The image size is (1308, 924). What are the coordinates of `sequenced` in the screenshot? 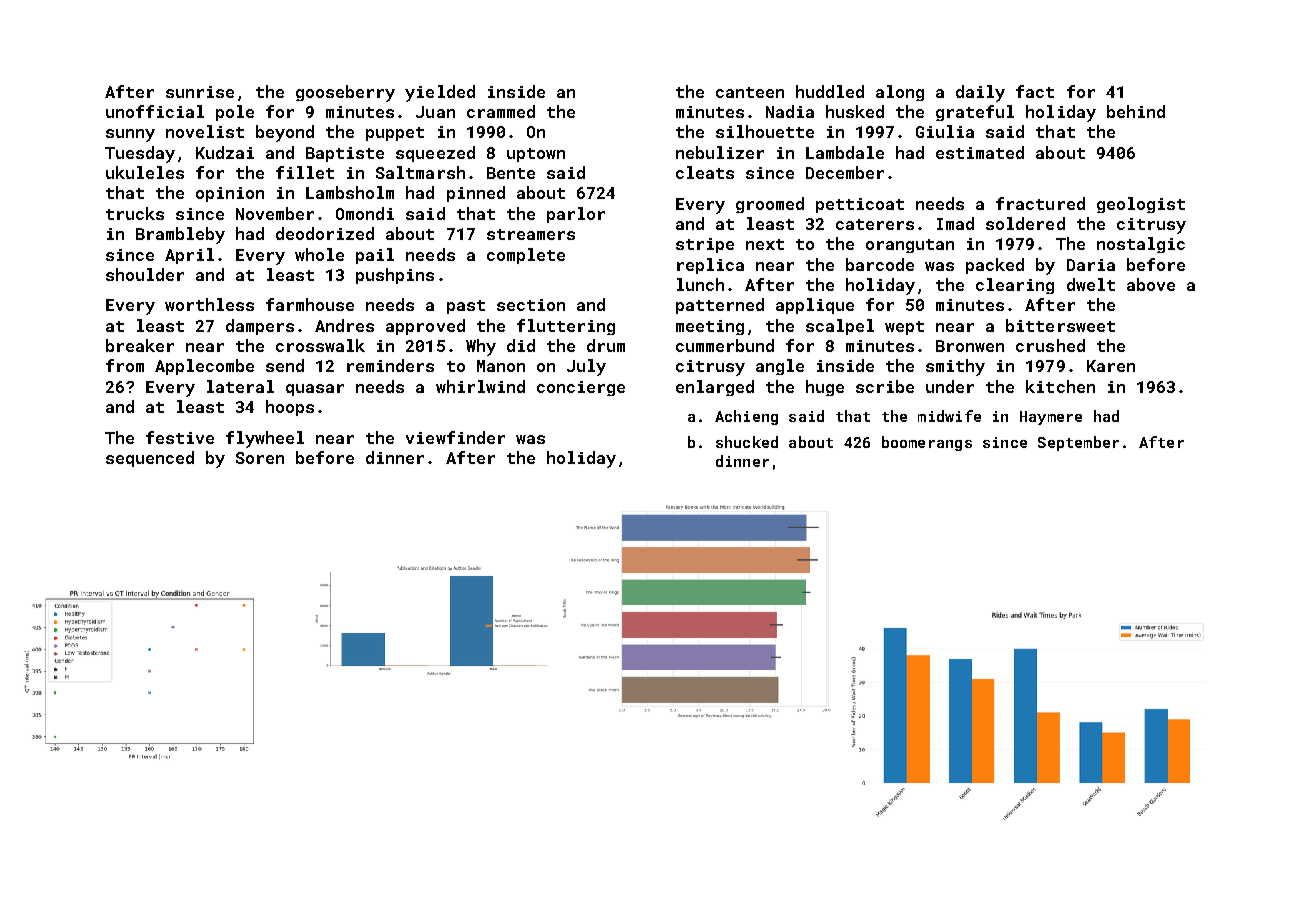 It's located at (150, 459).
